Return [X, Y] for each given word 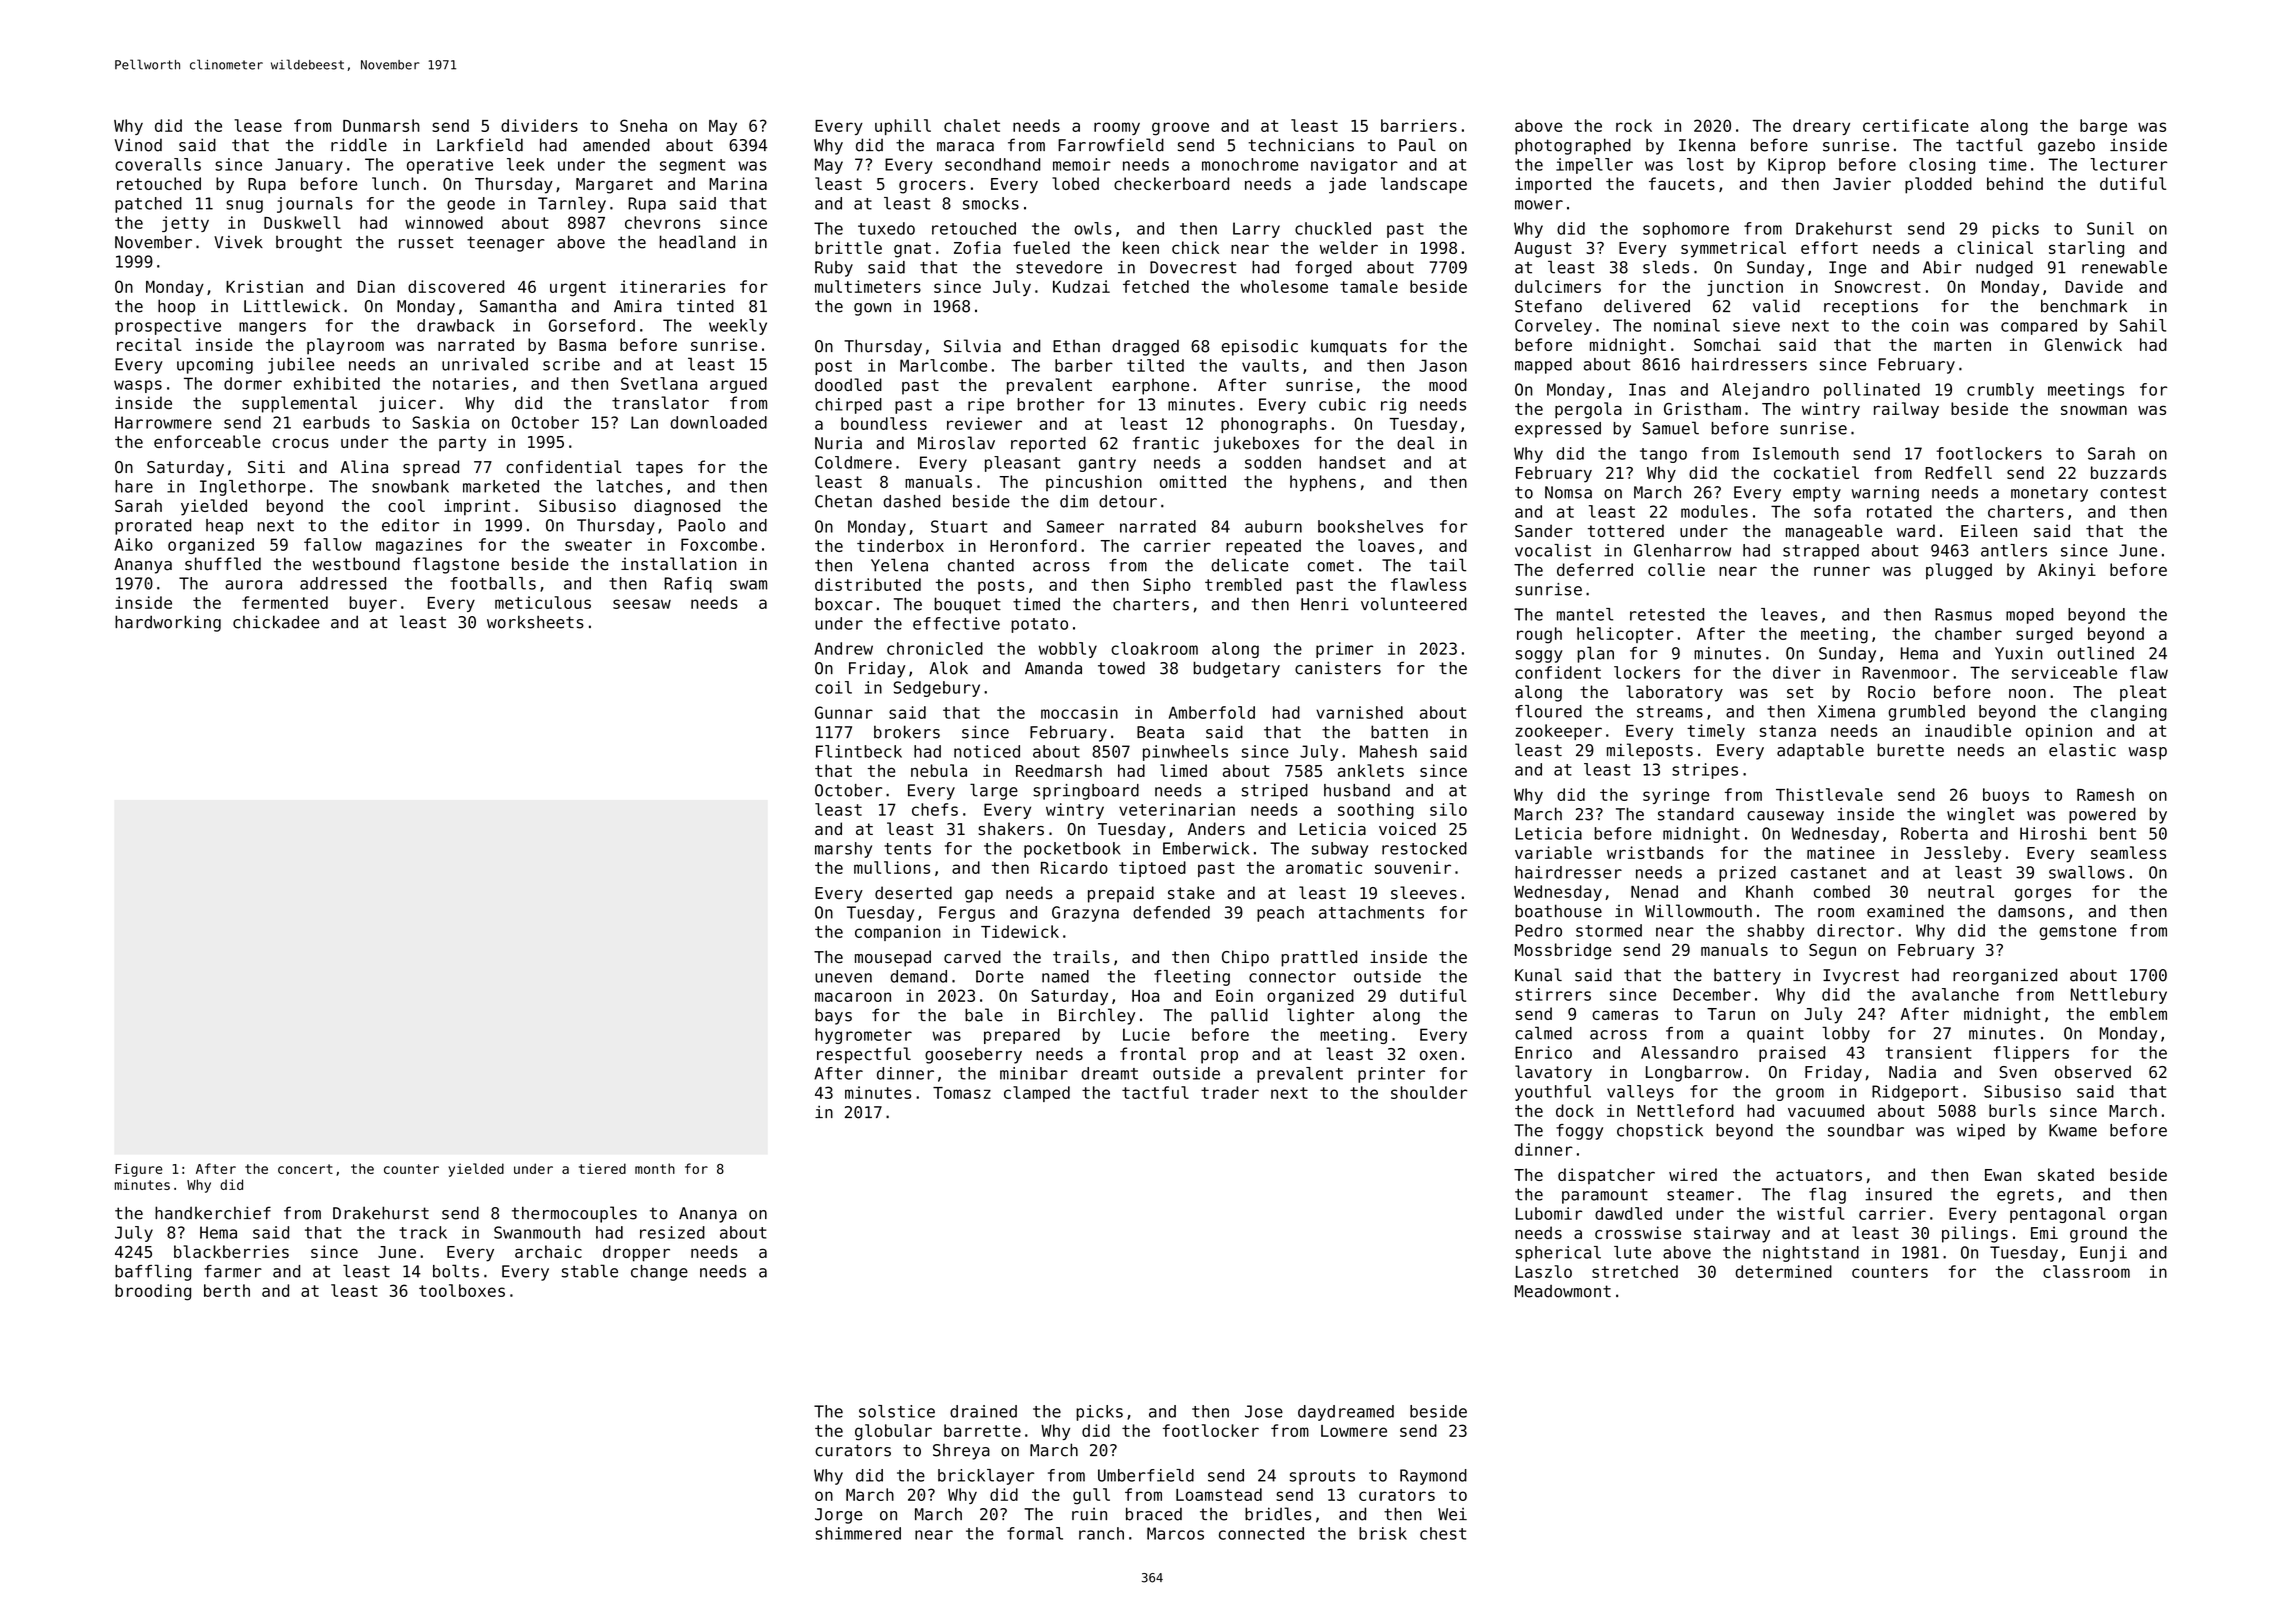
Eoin [1234, 995]
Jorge [838, 1516]
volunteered [1414, 604]
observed [2093, 1072]
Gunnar [844, 712]
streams [1670, 712]
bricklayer [986, 1477]
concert [305, 1169]
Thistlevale [1829, 794]
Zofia [977, 247]
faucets [1682, 183]
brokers [907, 732]
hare [134, 486]
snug [244, 206]
